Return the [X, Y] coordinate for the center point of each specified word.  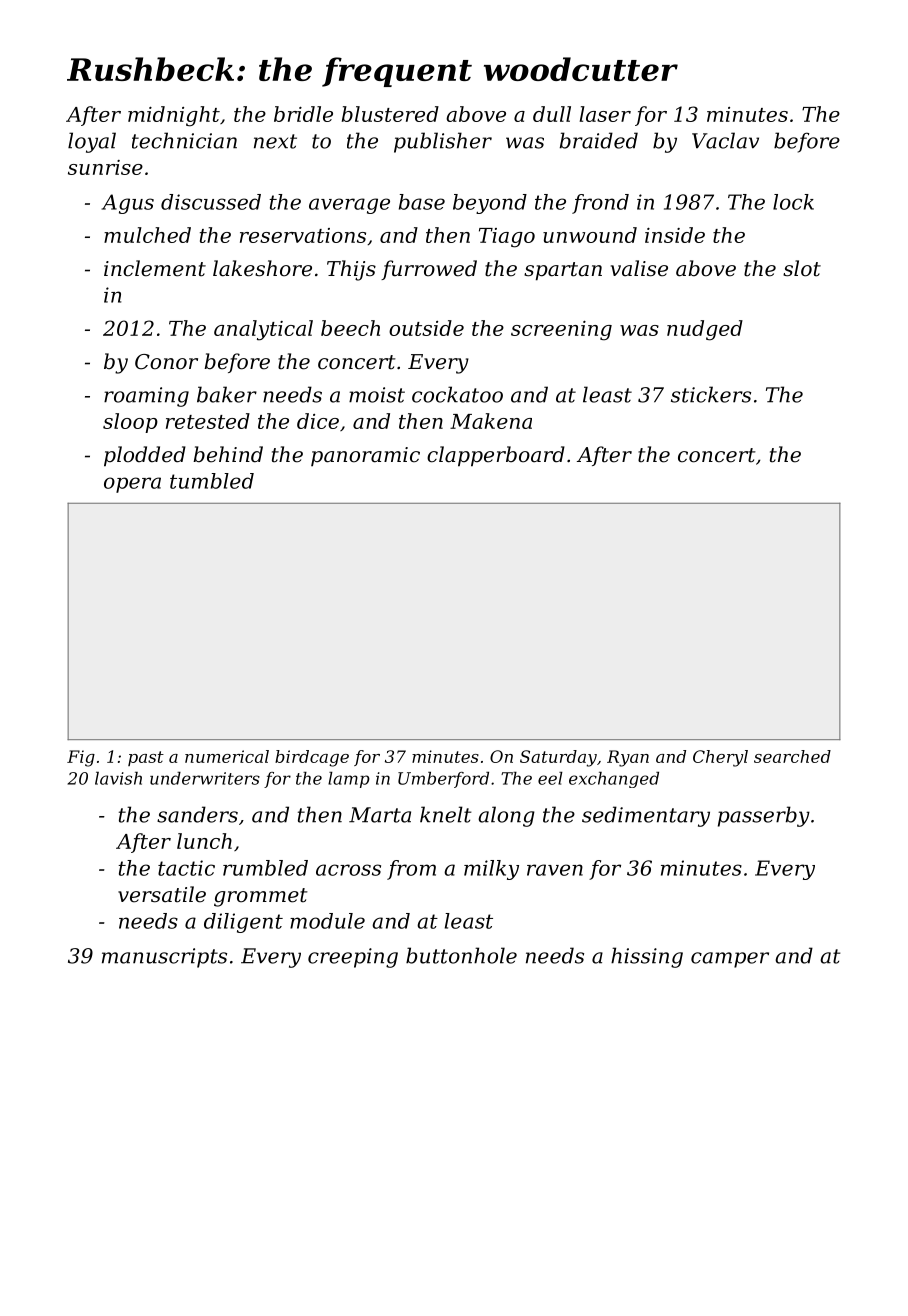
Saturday [558, 758]
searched [792, 756]
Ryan [628, 758]
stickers [711, 394]
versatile [162, 894]
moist [377, 395]
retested [208, 421]
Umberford [443, 780]
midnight [174, 116]
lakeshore [262, 268]
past [146, 758]
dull [552, 114]
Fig [81, 758]
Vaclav [725, 140]
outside [426, 328]
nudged [705, 330]
